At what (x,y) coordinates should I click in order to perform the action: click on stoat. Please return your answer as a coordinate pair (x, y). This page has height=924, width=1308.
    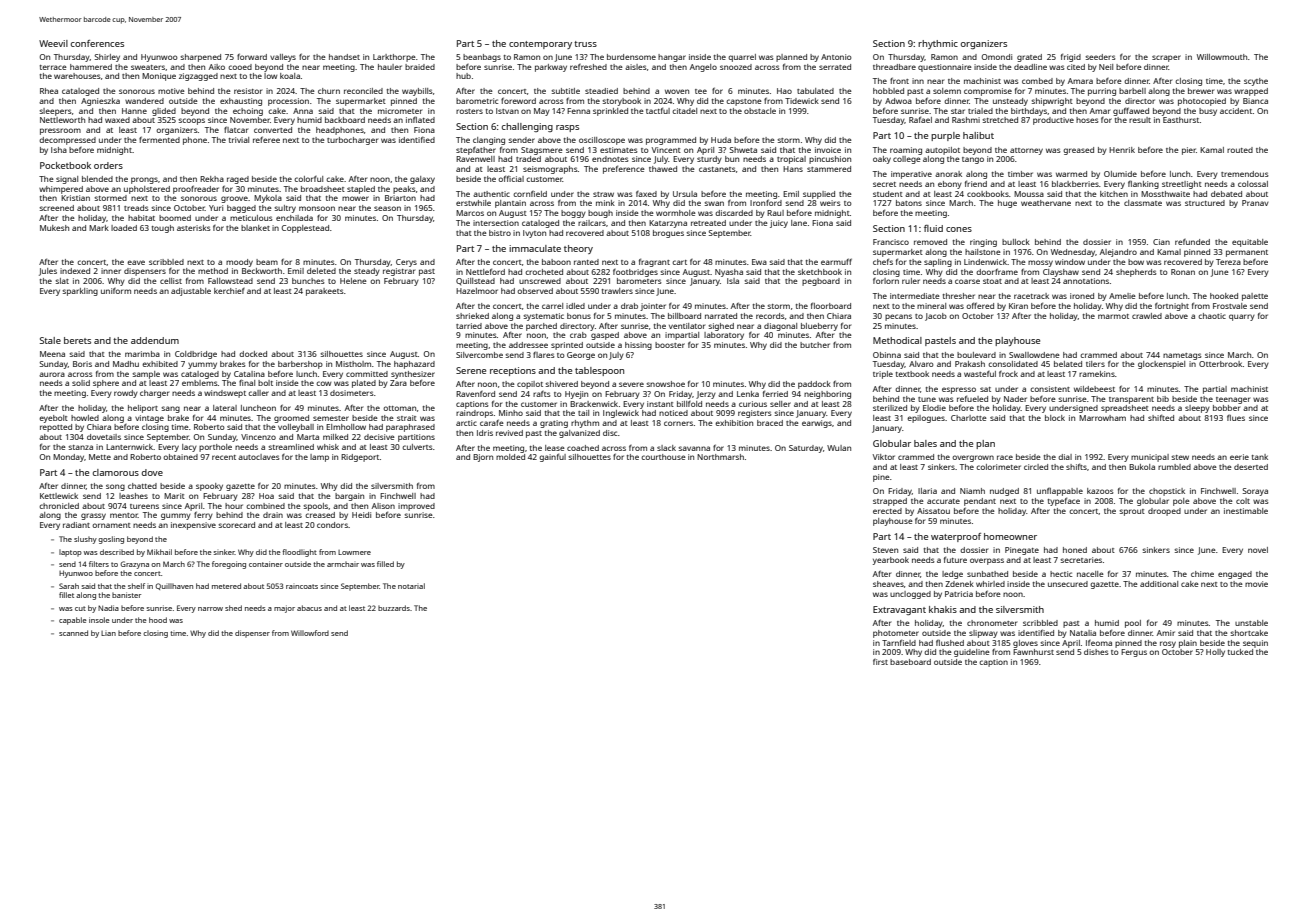
    Looking at the image, I should click on (992, 281).
